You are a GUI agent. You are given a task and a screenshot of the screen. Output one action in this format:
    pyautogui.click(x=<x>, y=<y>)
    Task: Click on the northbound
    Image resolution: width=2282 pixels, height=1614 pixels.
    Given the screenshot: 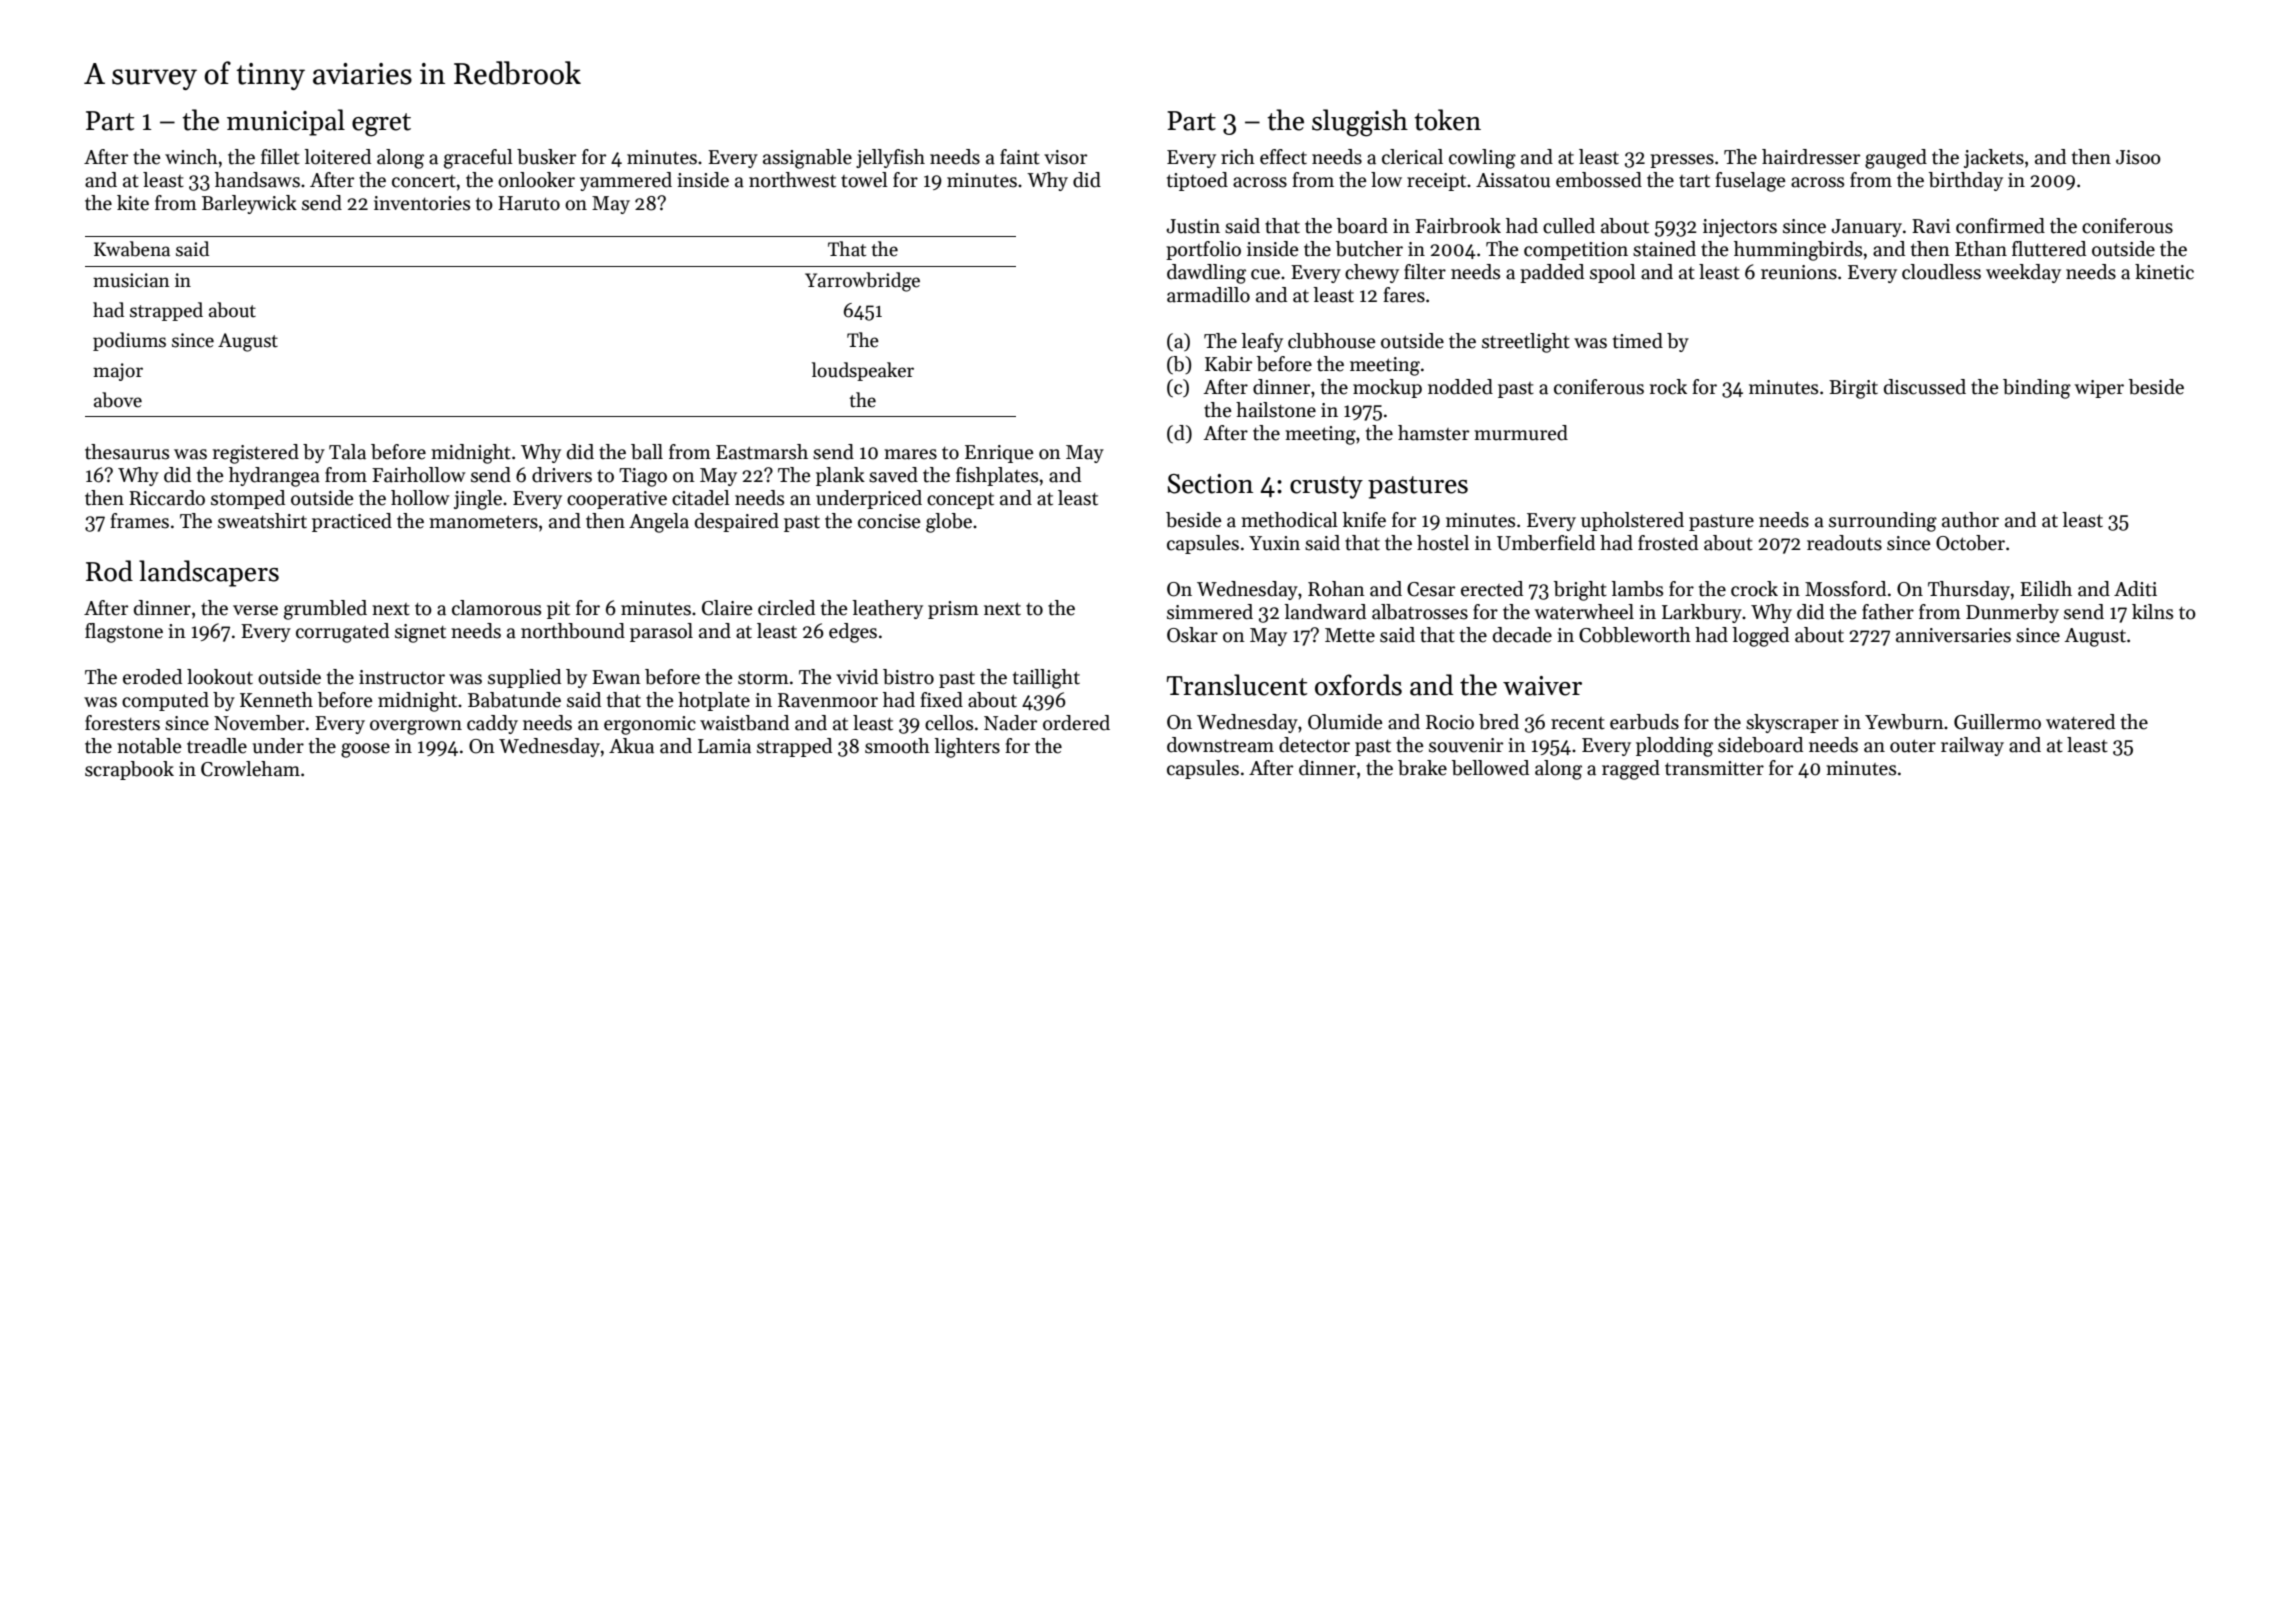 What is the action you would take?
    pyautogui.click(x=573, y=631)
